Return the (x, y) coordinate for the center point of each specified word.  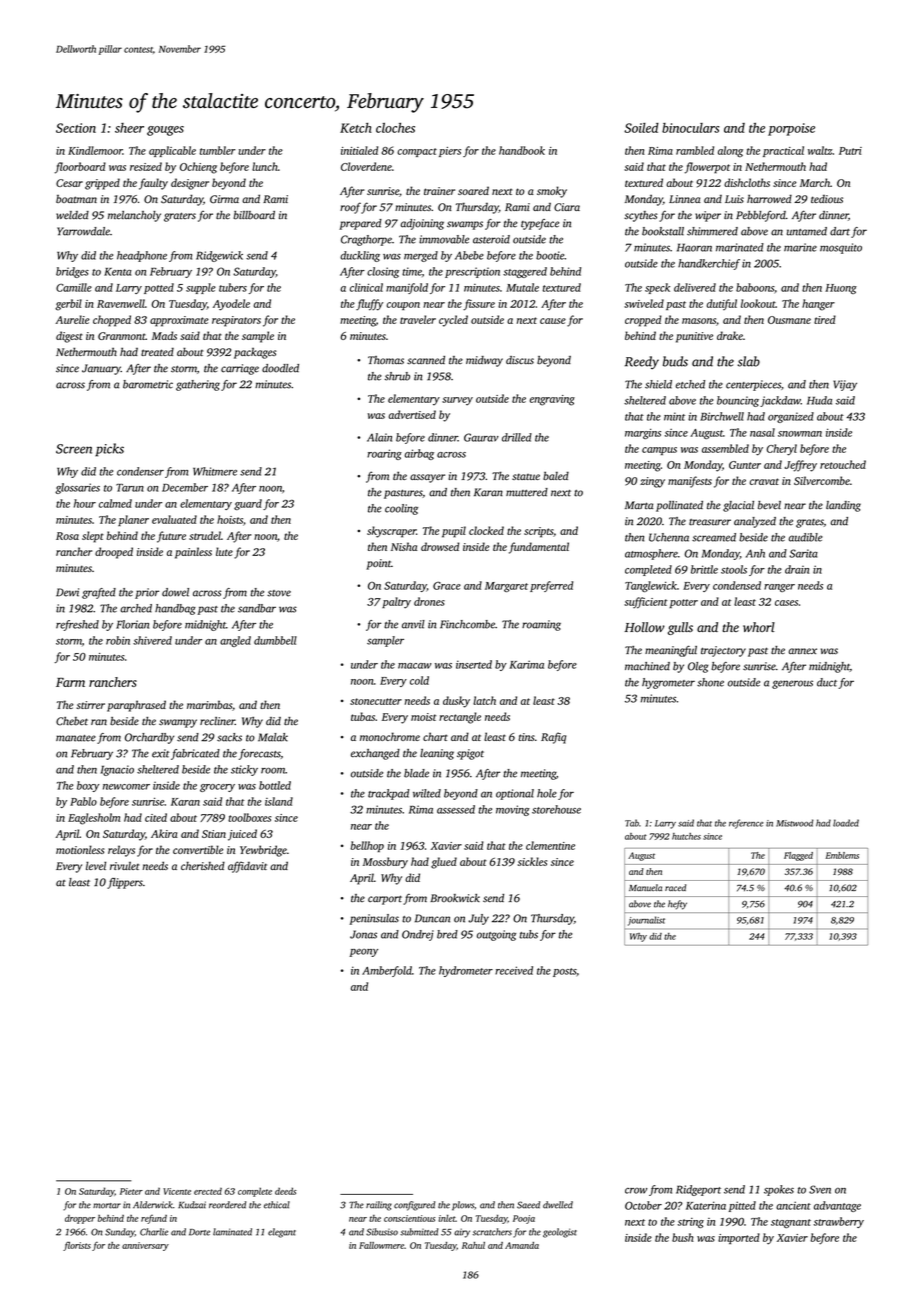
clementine (550, 845)
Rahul (473, 1245)
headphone (142, 256)
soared (473, 190)
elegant (282, 1233)
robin (118, 640)
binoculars (690, 128)
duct (827, 682)
